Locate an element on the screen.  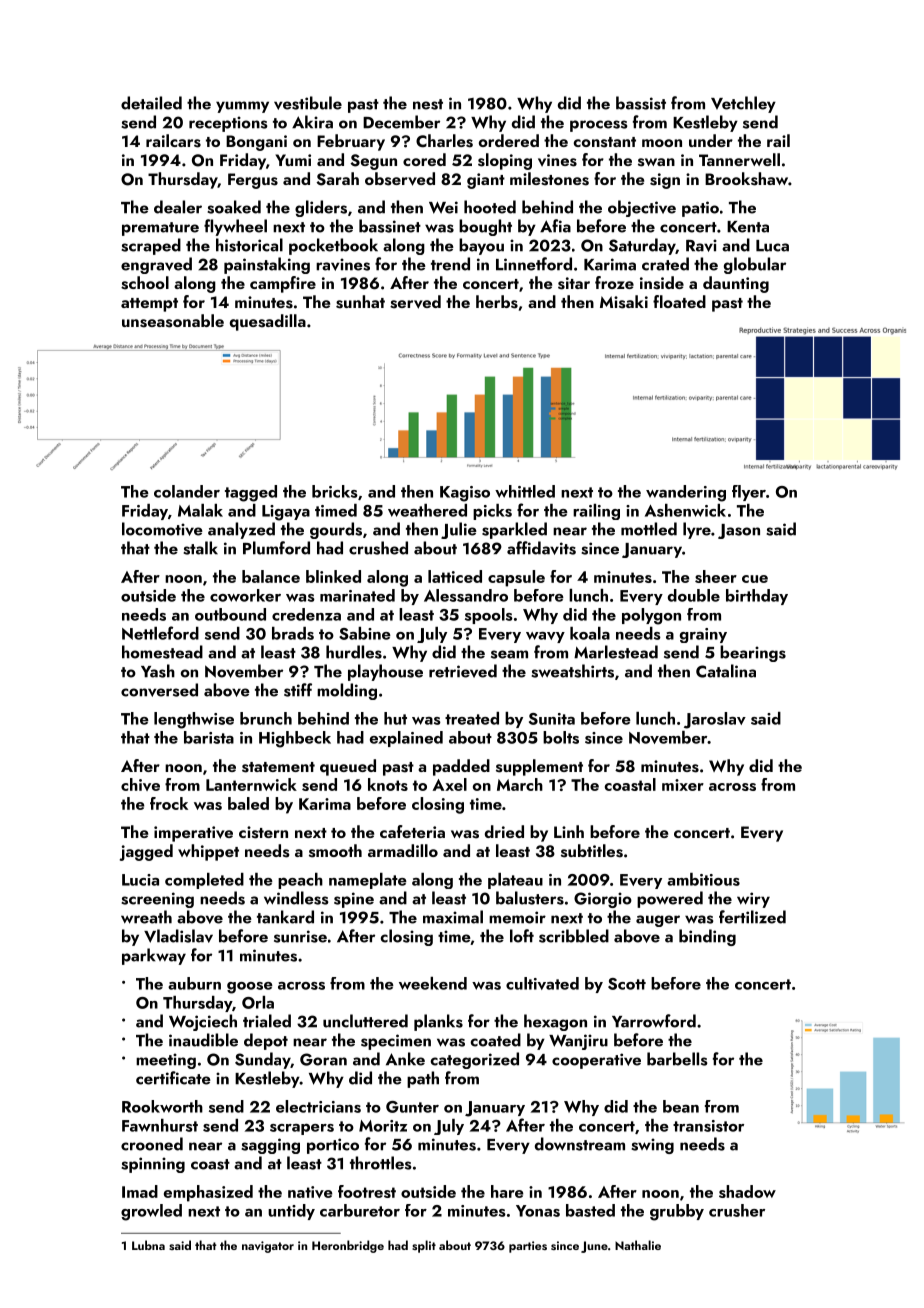
bearings is located at coordinates (753, 653).
